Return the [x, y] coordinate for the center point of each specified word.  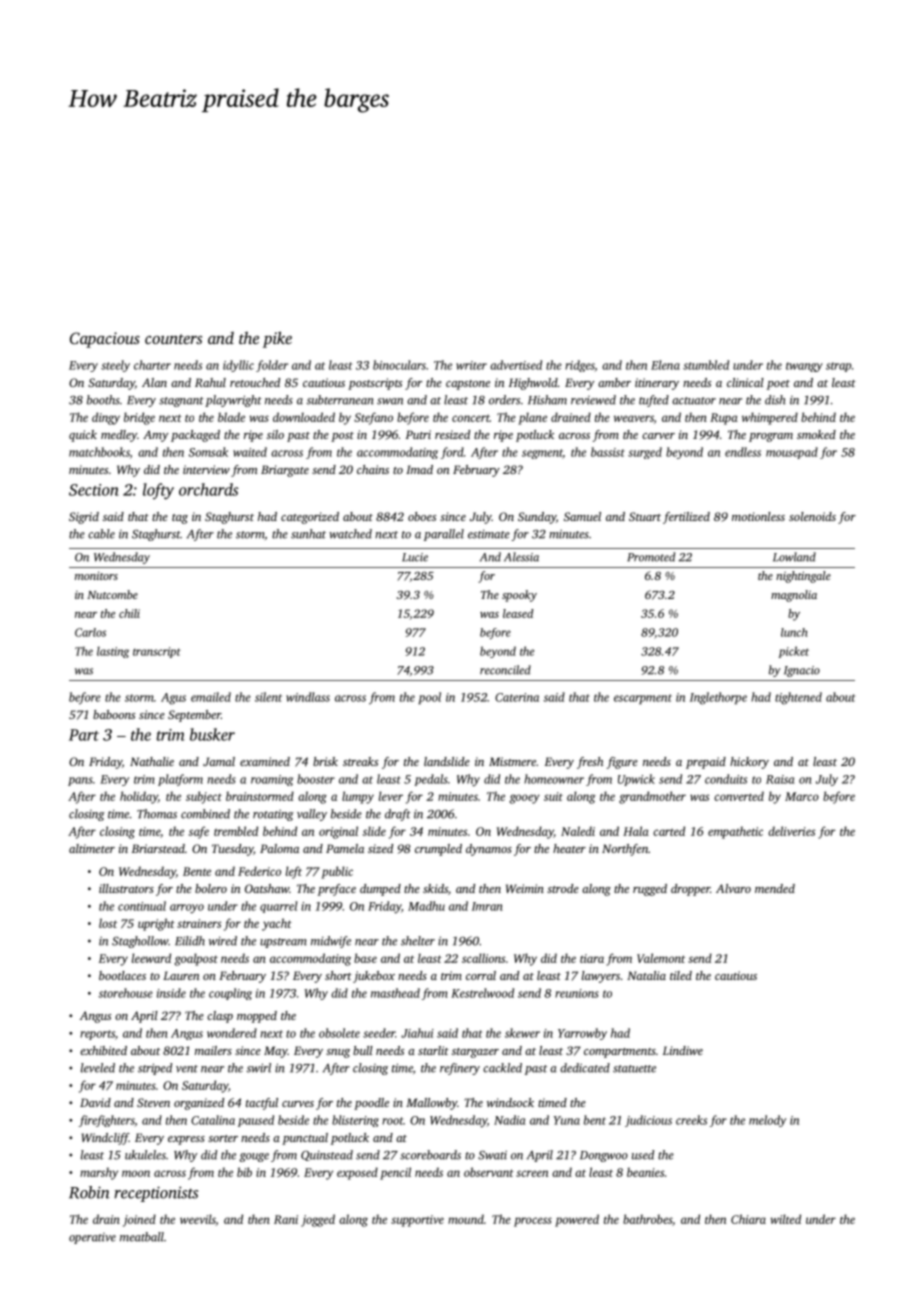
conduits [726, 779]
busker [212, 734]
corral [481, 975]
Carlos [90, 632]
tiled [681, 975]
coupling [230, 994]
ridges [580, 366]
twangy [804, 367]
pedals [431, 780]
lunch [794, 632]
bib [244, 1172]
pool [429, 698]
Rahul [210, 382]
